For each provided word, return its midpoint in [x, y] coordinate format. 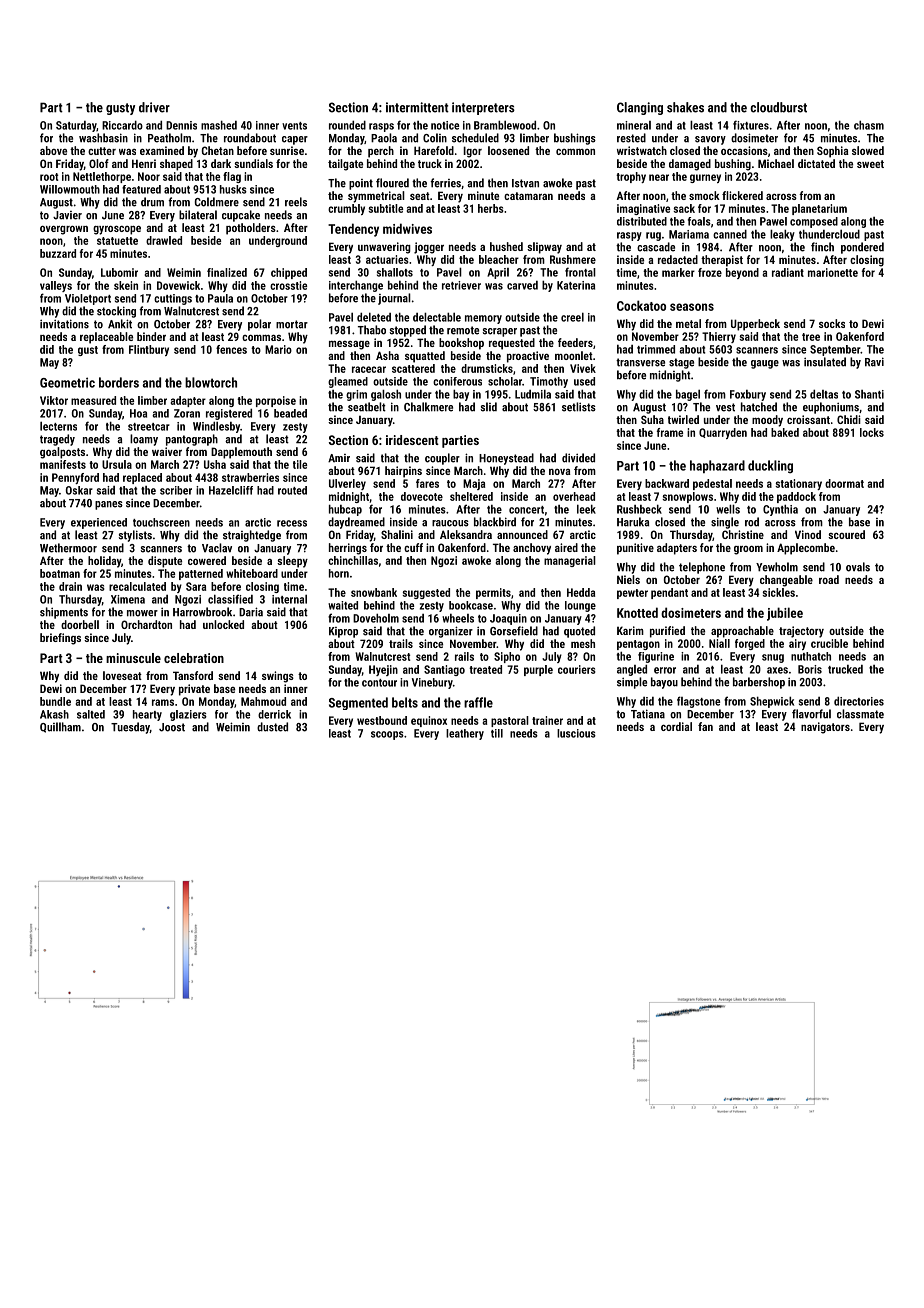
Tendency [353, 230]
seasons [692, 307]
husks [233, 189]
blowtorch [211, 382]
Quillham [60, 727]
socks [832, 323]
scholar [505, 381]
